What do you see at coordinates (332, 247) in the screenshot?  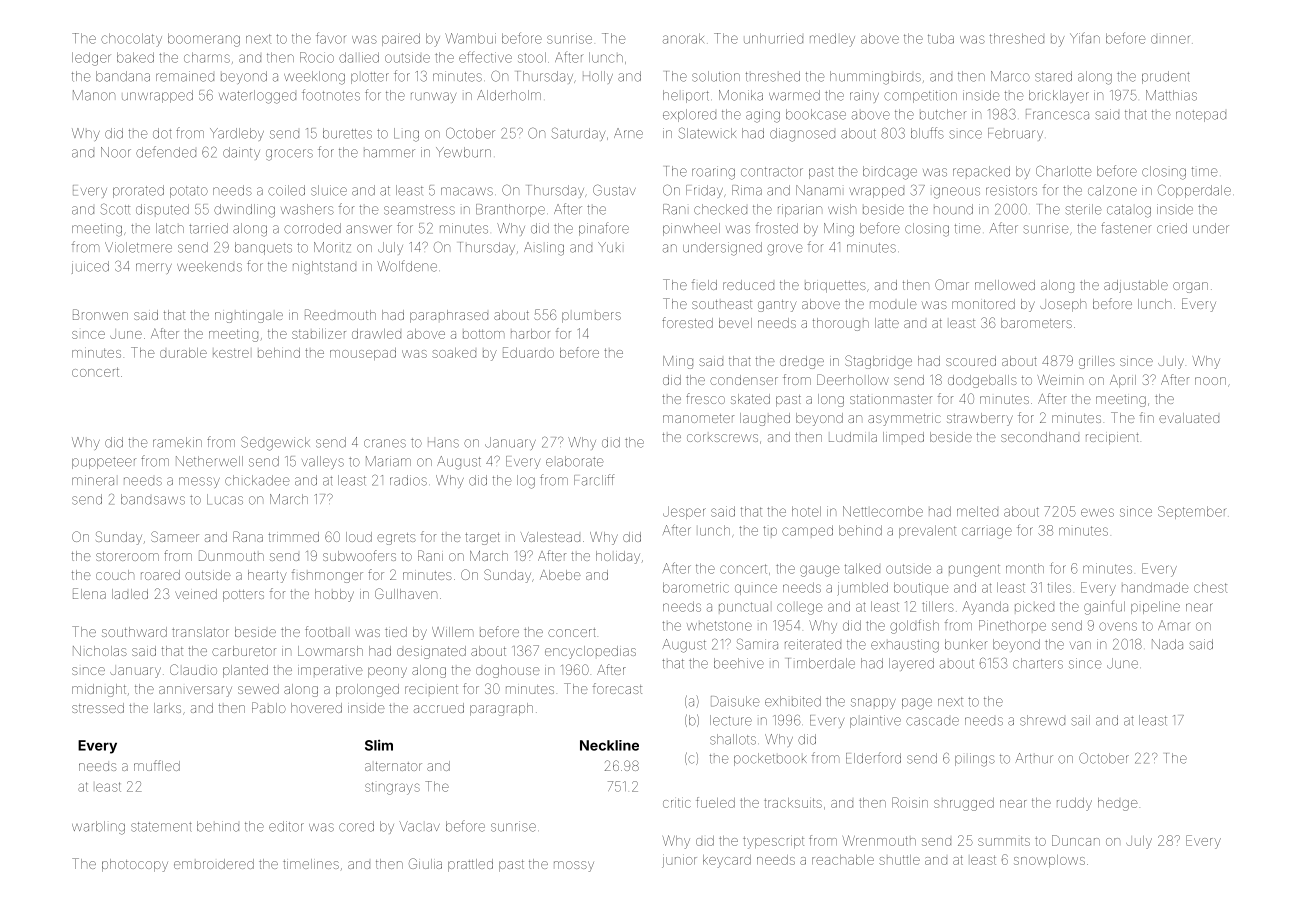 I see `Moritz` at bounding box center [332, 247].
